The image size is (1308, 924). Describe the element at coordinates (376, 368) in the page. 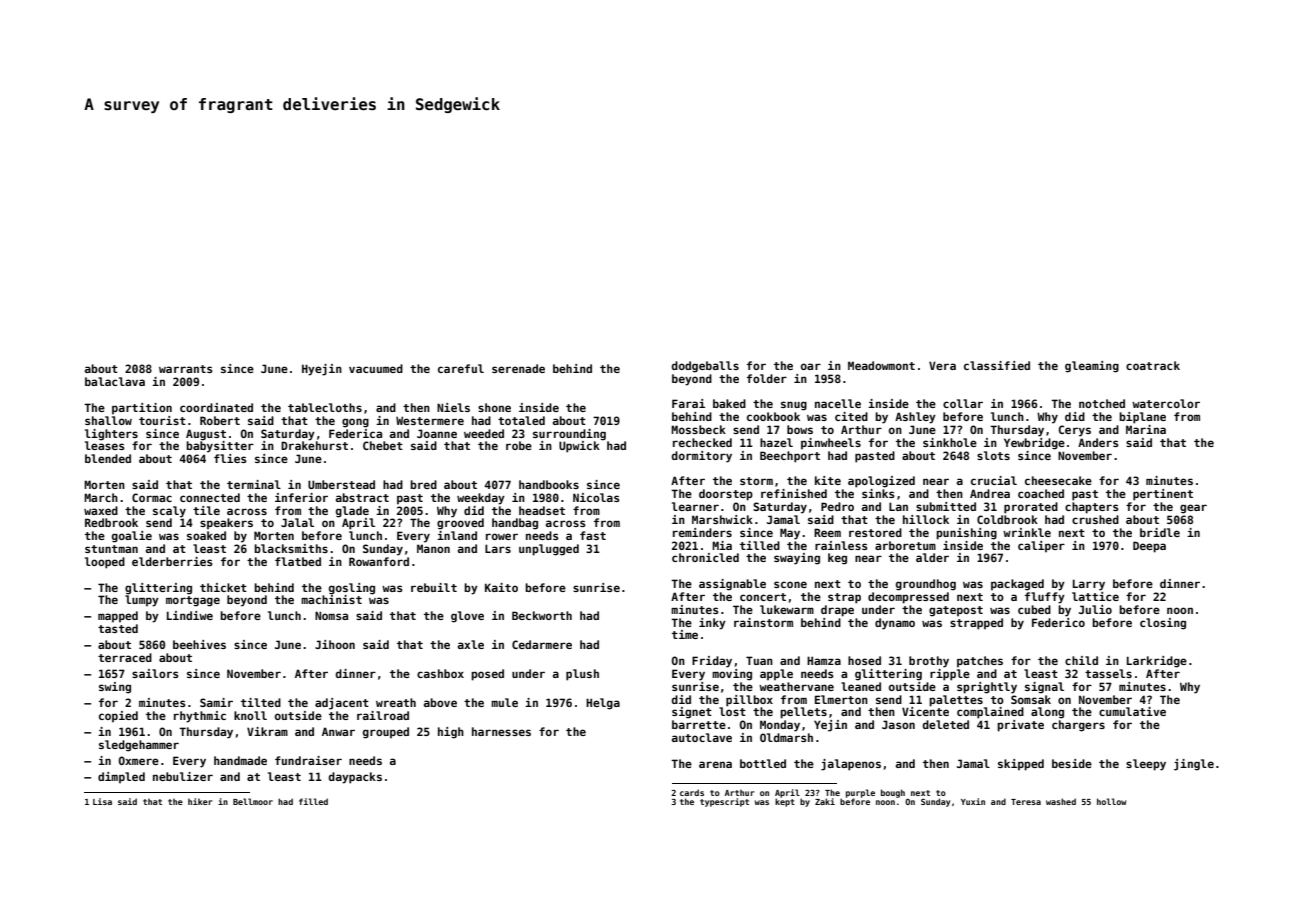

I see `vacuumed` at that location.
